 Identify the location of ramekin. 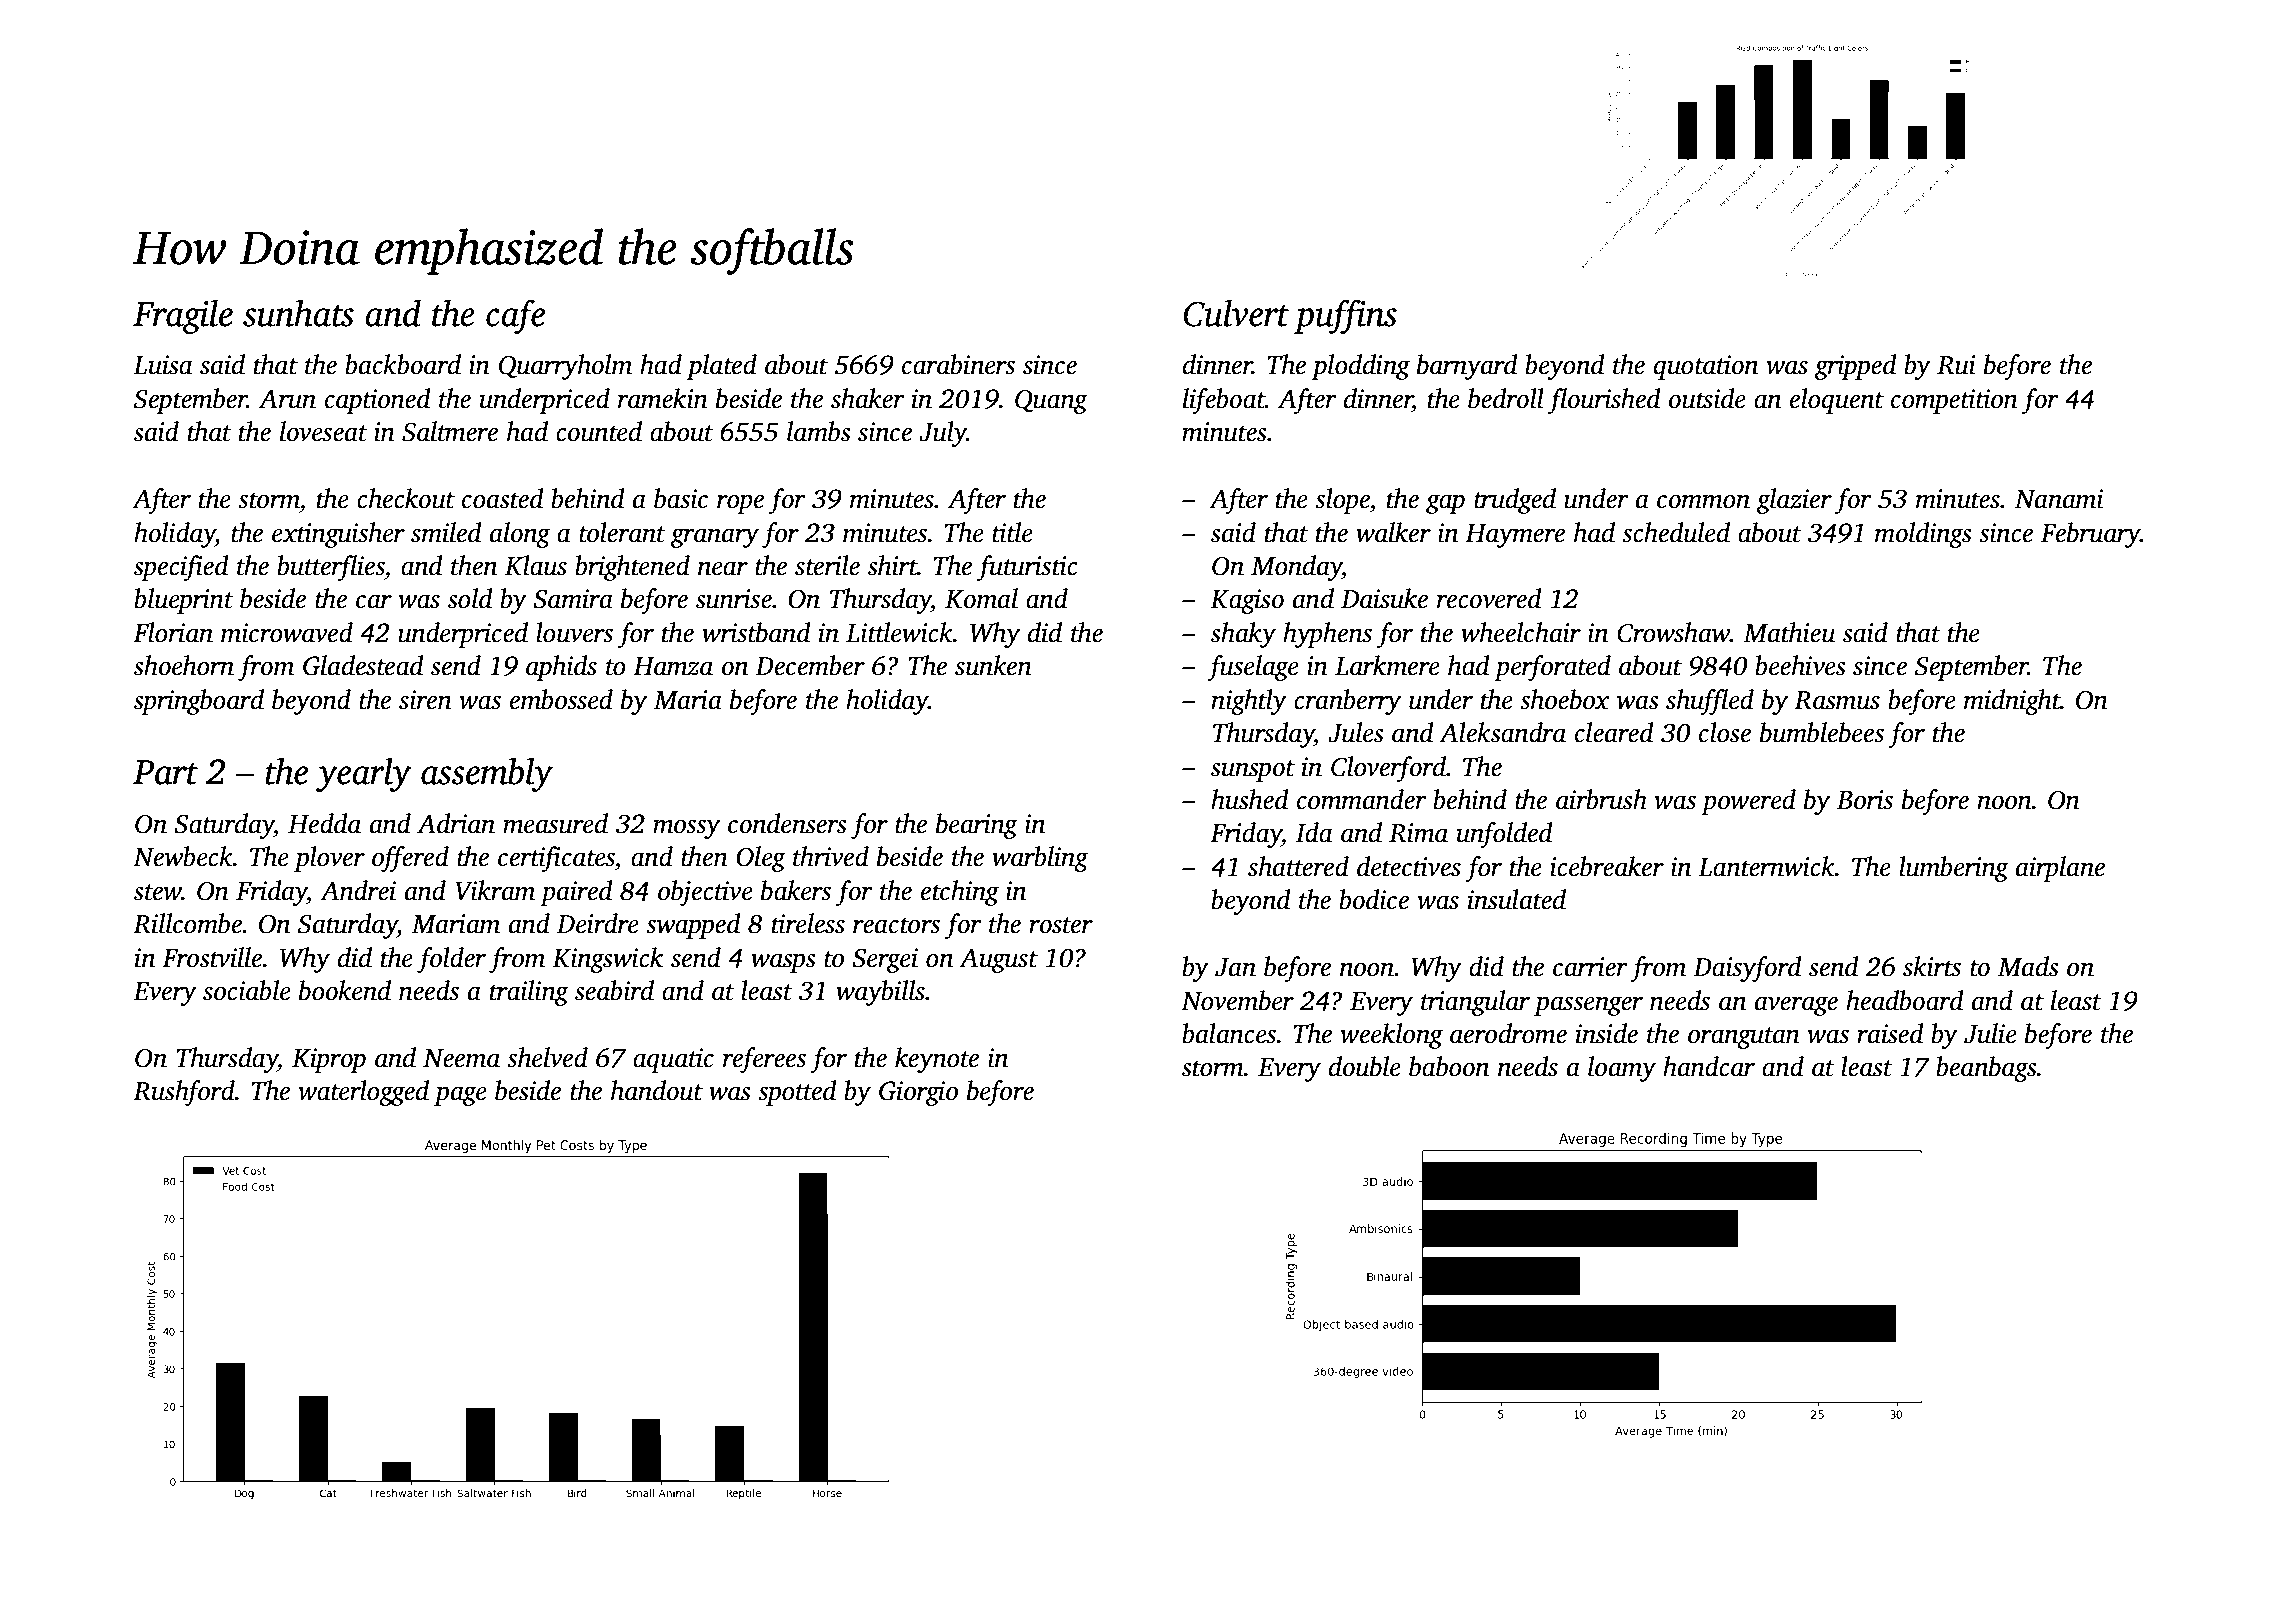
(663, 398).
